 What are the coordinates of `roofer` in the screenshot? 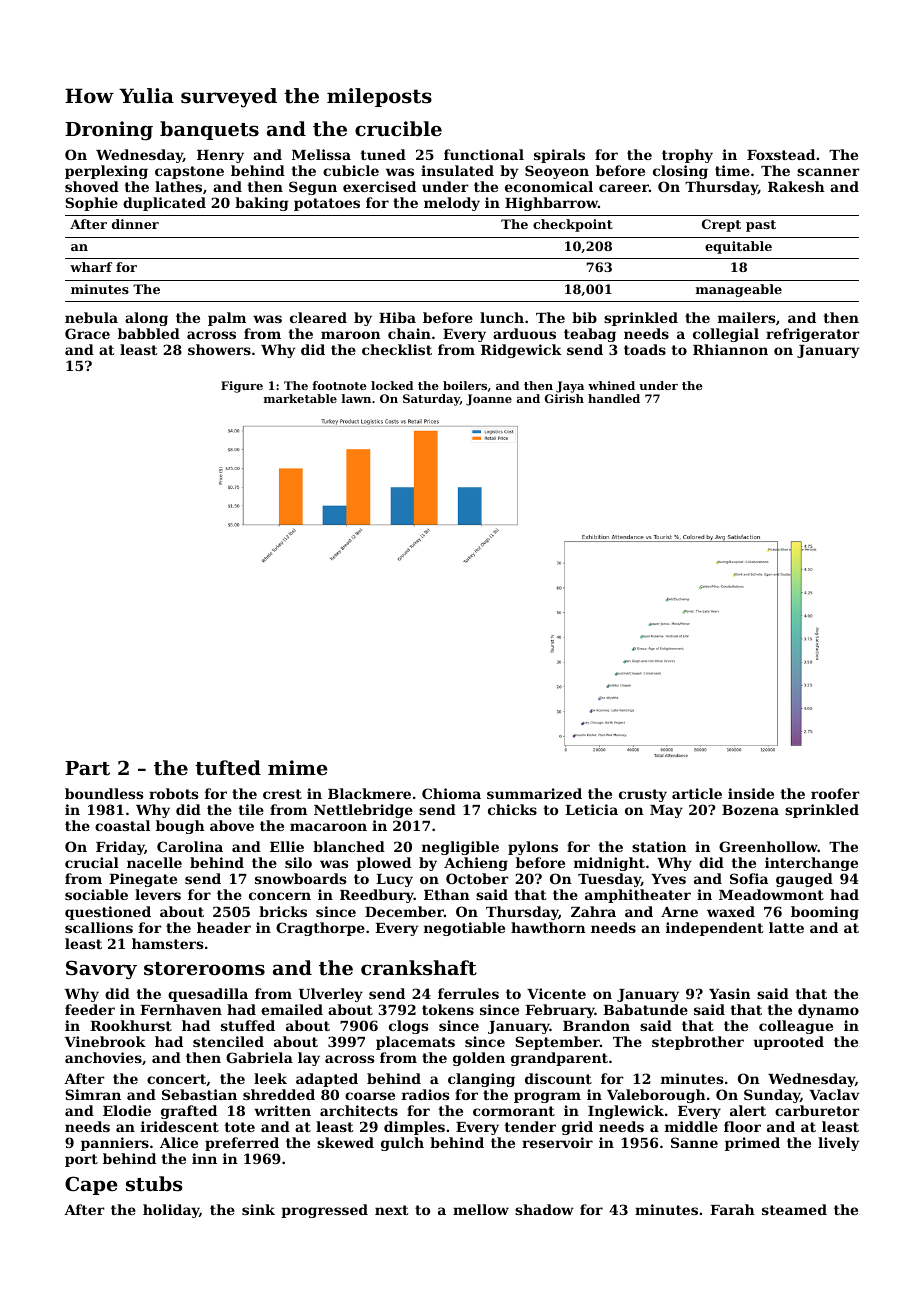 It's located at (835, 793).
